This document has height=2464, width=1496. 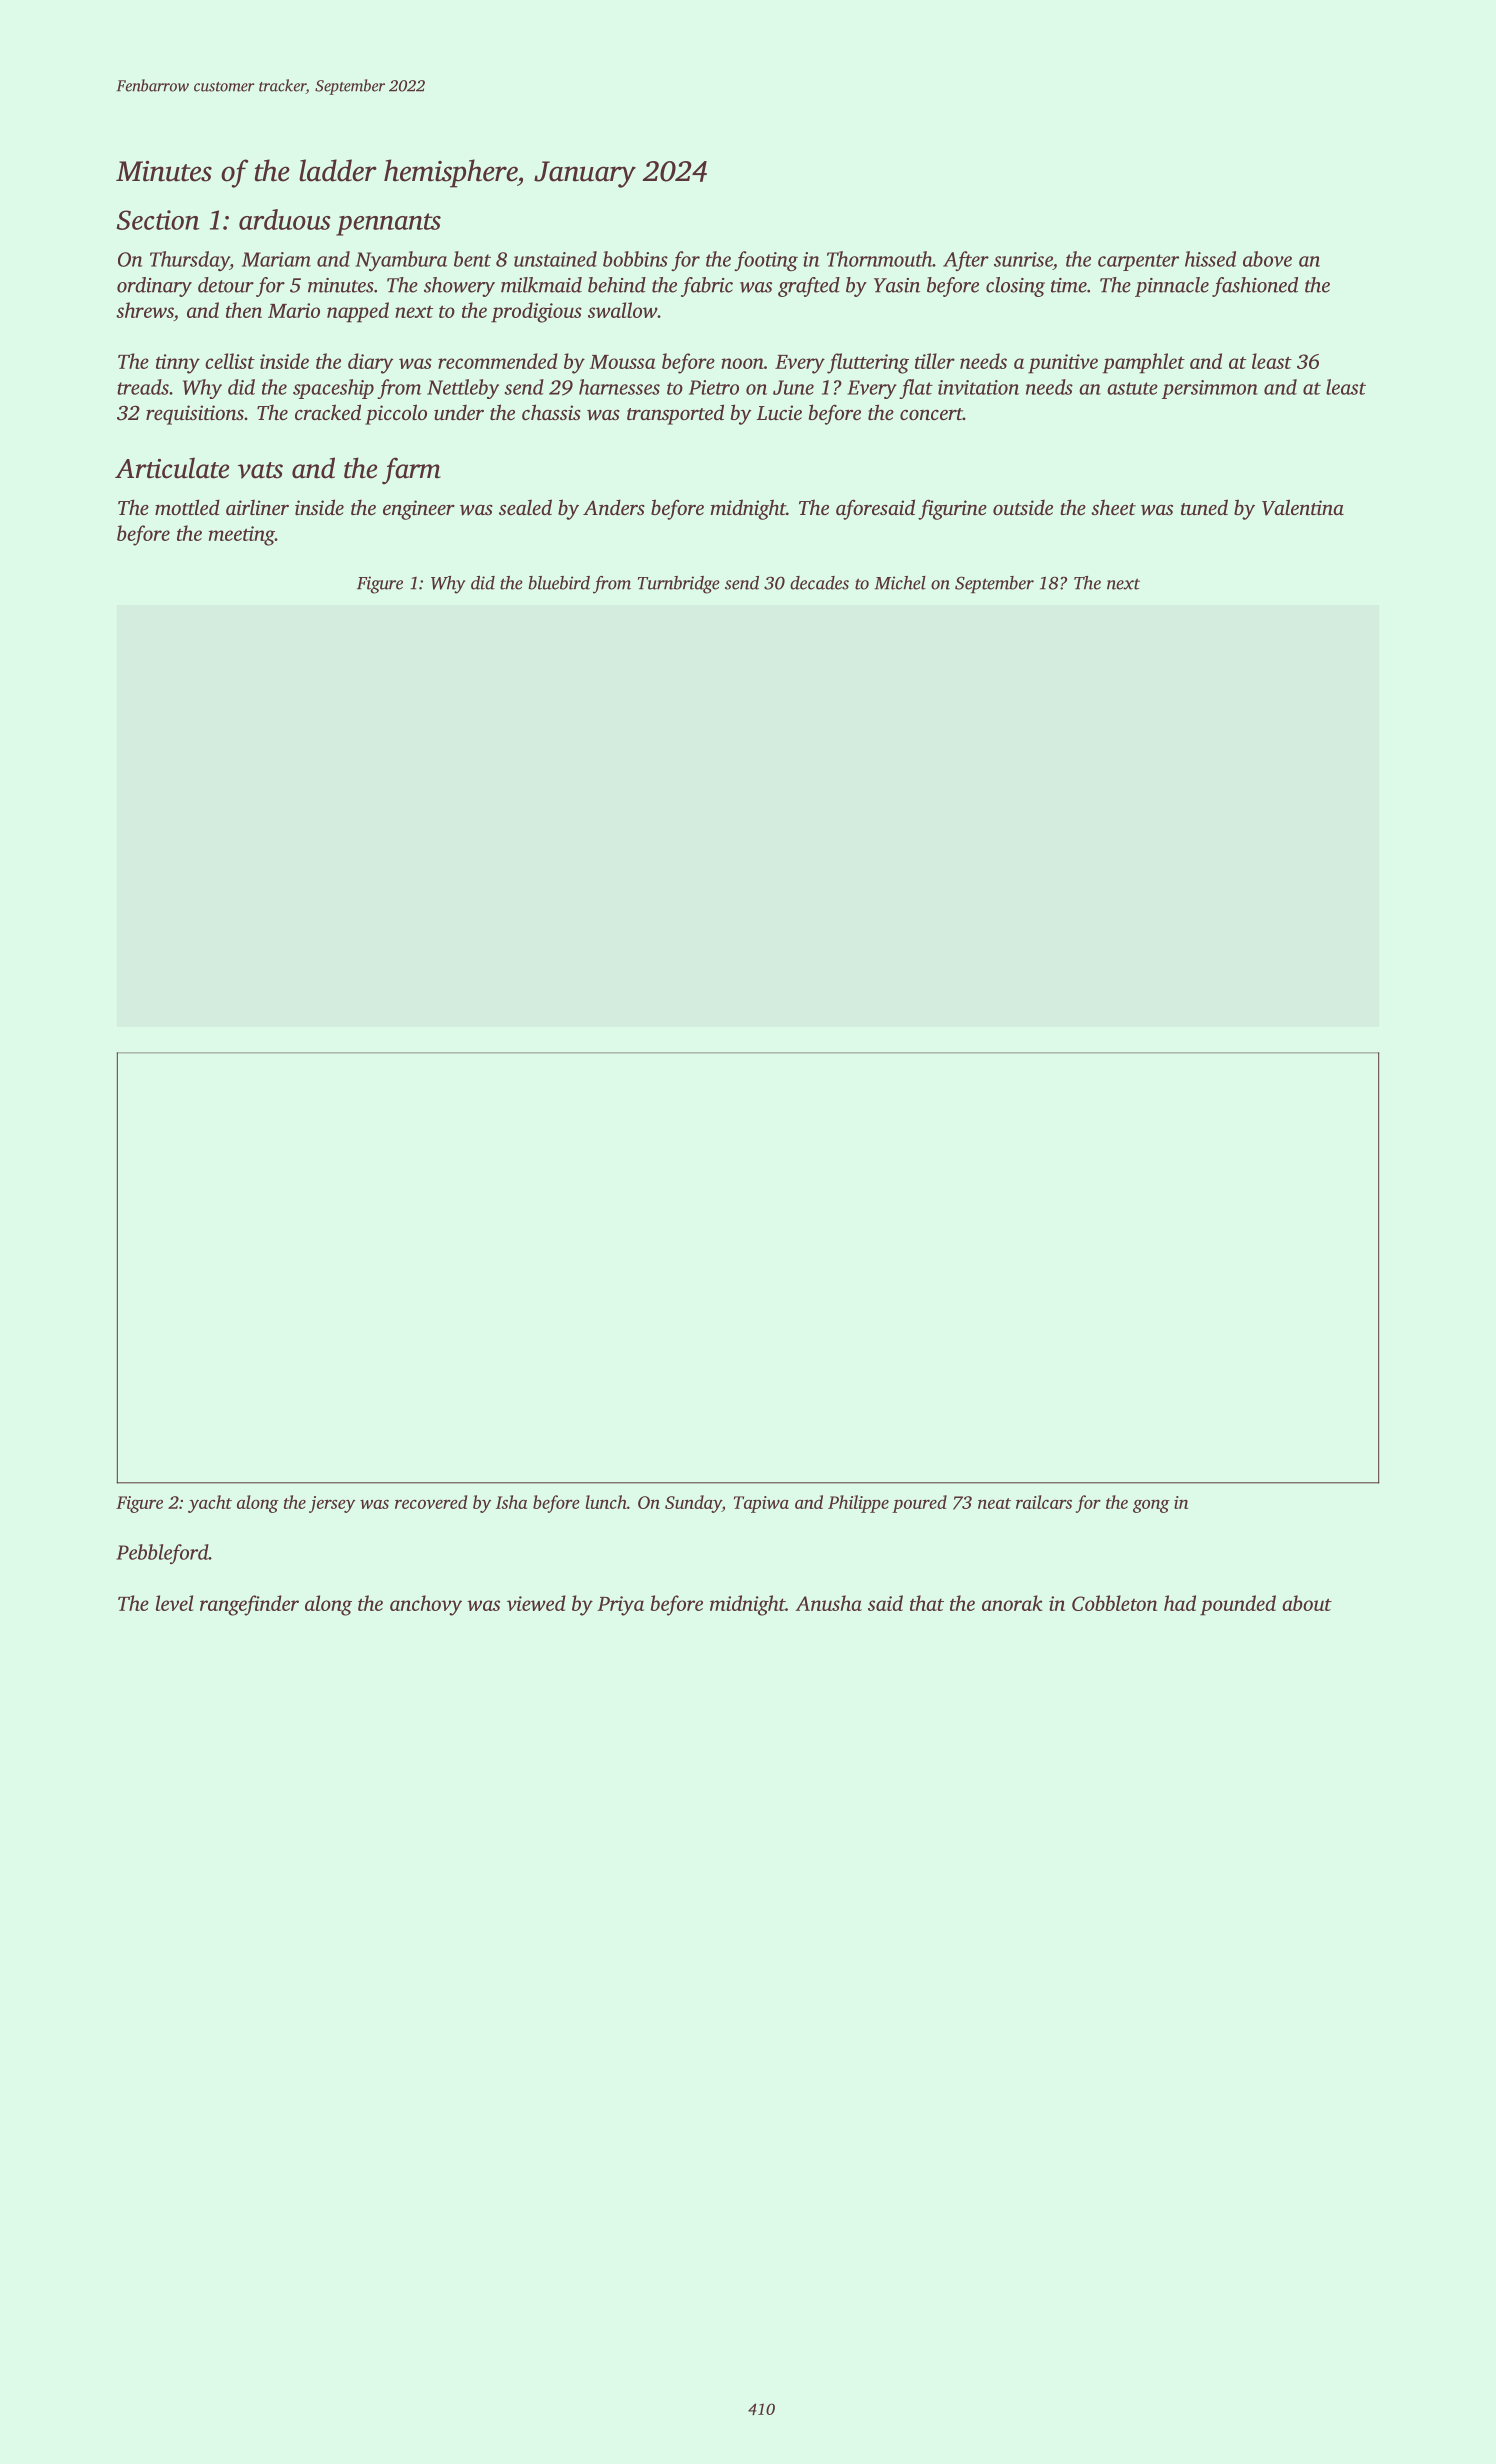 I want to click on Sunday, so click(x=693, y=1504).
